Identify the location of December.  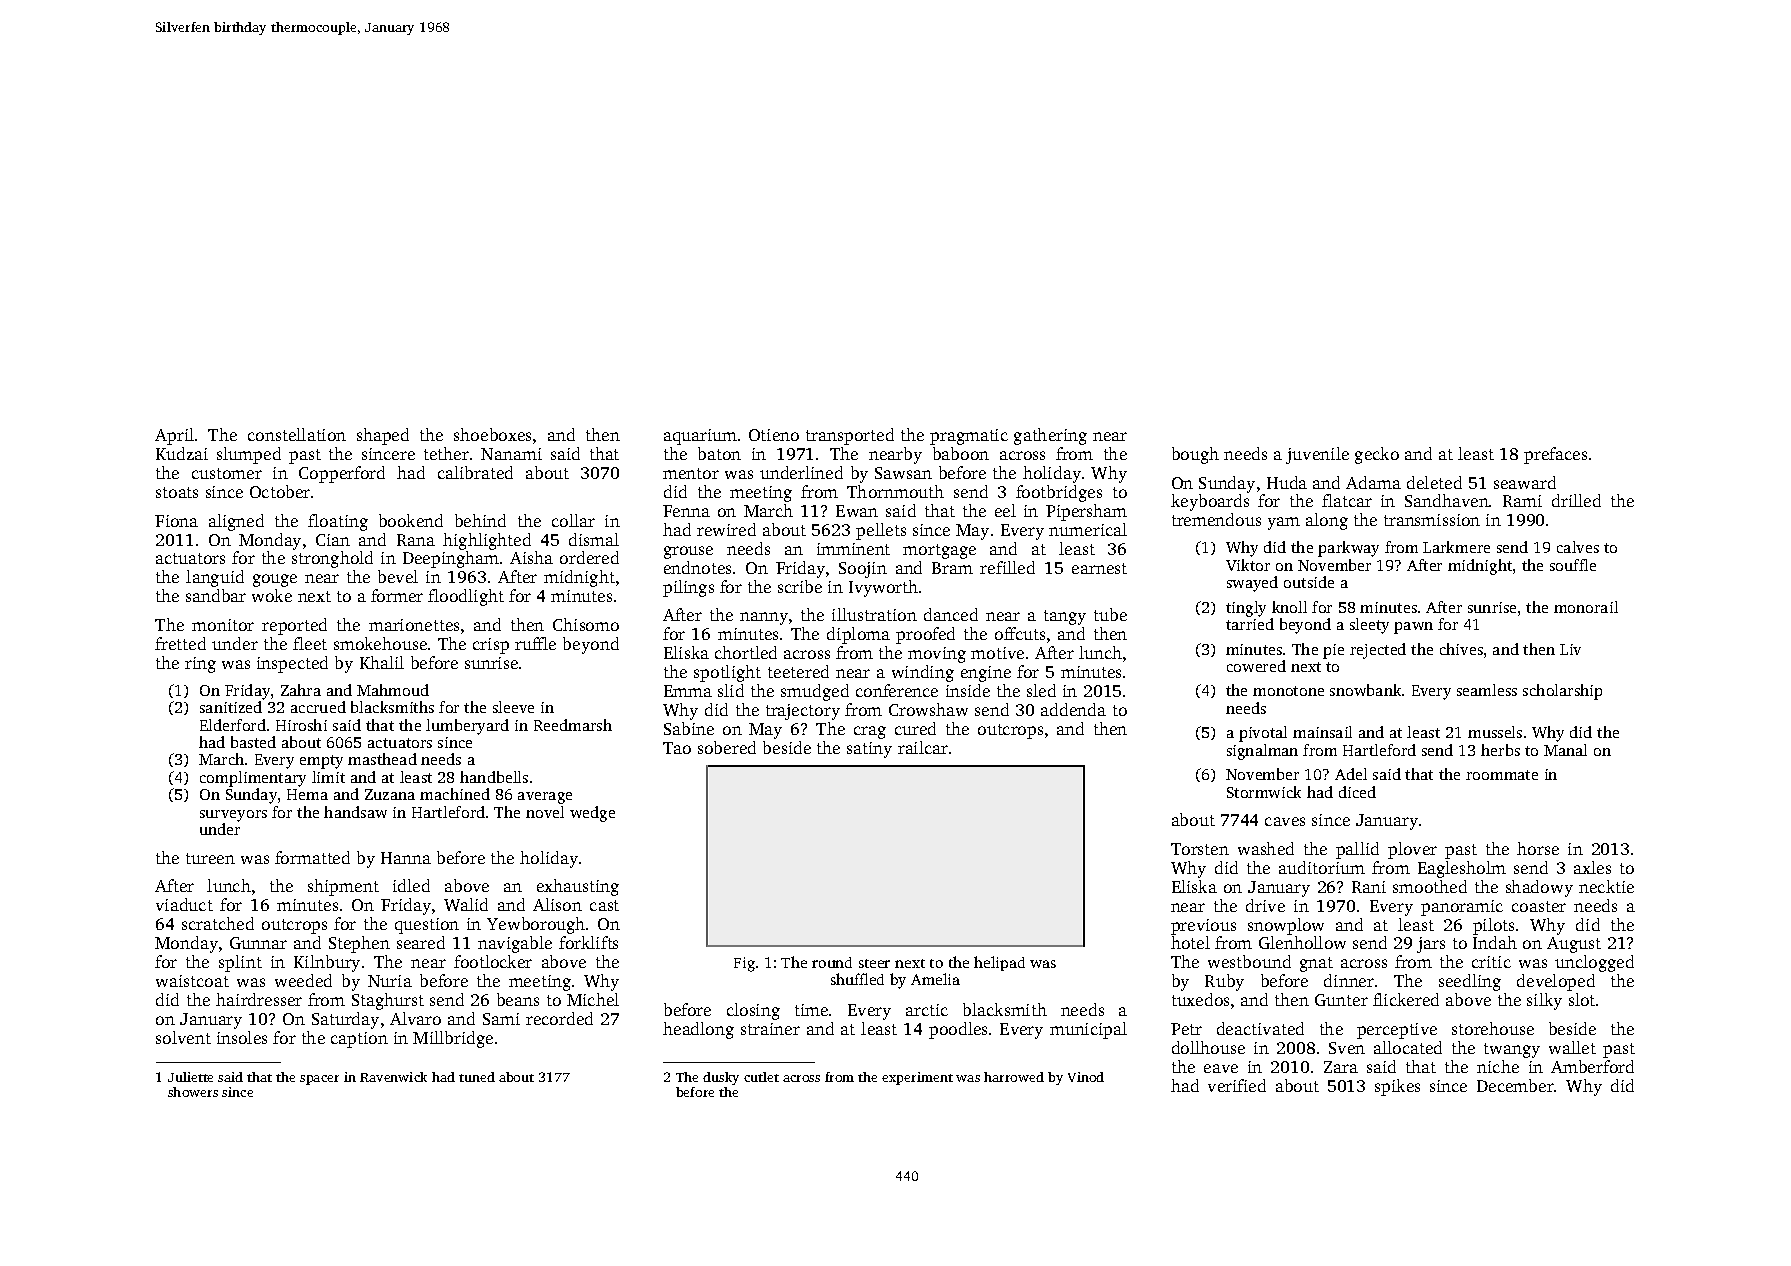
(1515, 1085).
